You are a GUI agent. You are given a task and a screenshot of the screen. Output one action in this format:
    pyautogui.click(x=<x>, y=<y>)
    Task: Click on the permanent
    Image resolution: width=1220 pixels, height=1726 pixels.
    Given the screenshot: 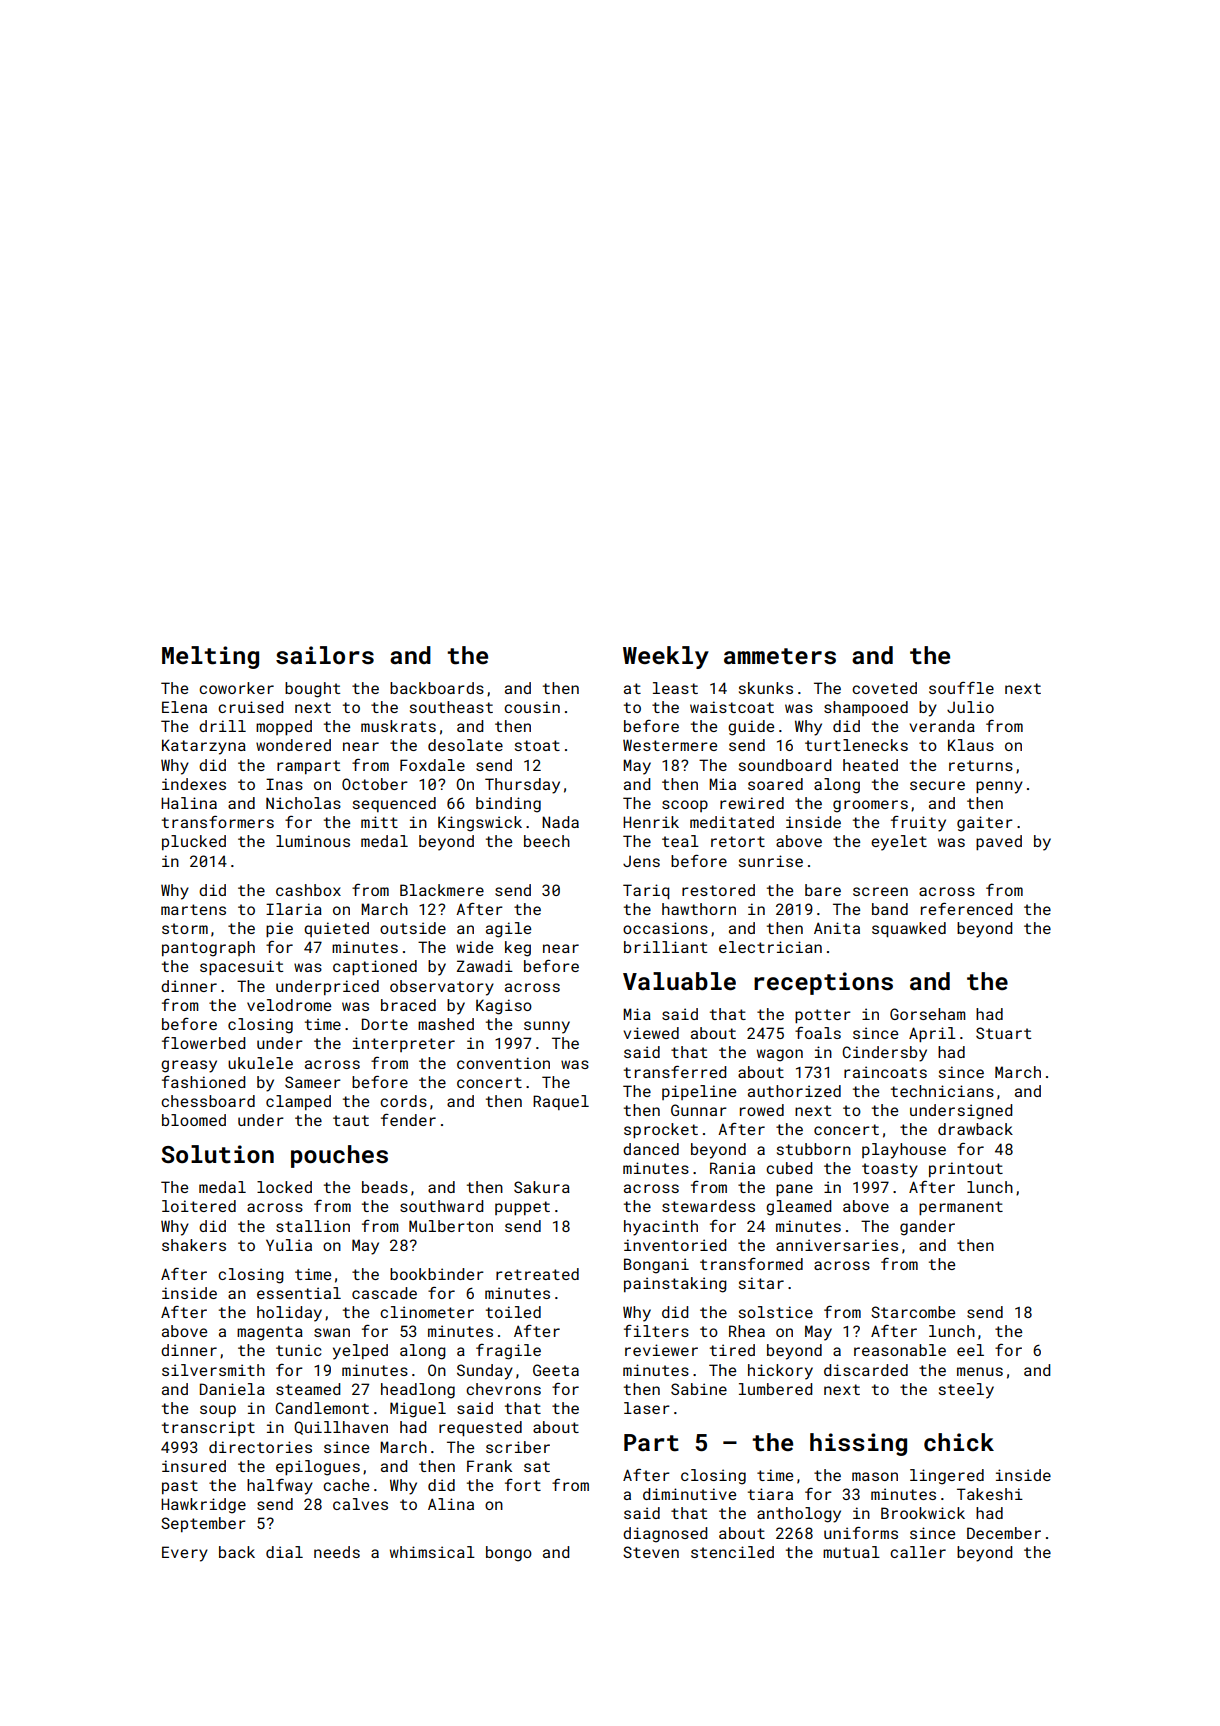 What is the action you would take?
    pyautogui.click(x=961, y=1208)
